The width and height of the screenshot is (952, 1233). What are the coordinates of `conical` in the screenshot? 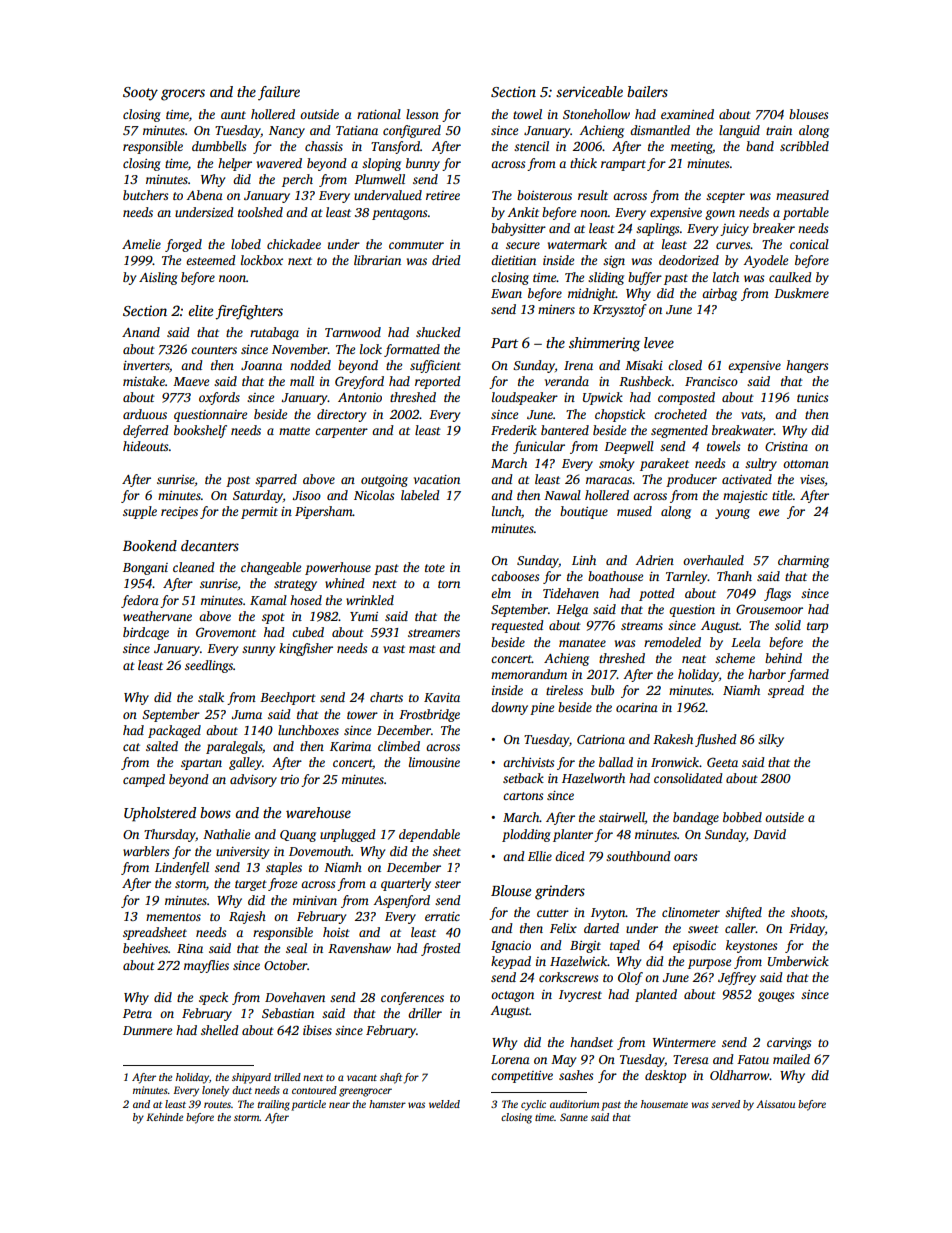 It's located at (809, 244).
